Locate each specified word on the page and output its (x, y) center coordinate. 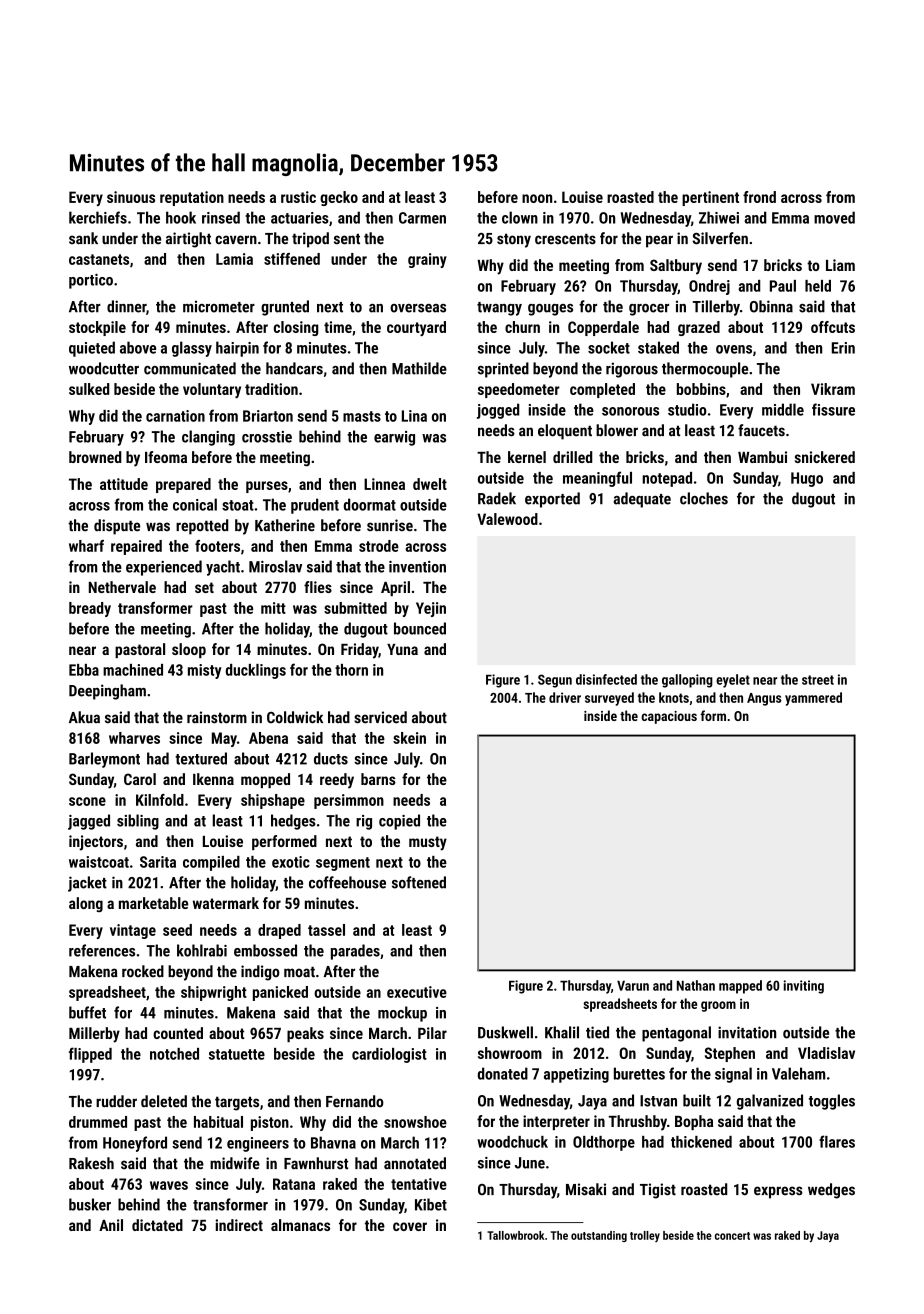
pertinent (710, 198)
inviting (803, 987)
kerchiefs (98, 217)
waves (169, 1185)
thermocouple (705, 370)
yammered (813, 699)
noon (537, 198)
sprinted (503, 370)
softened (419, 882)
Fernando (355, 1101)
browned (95, 457)
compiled (211, 863)
